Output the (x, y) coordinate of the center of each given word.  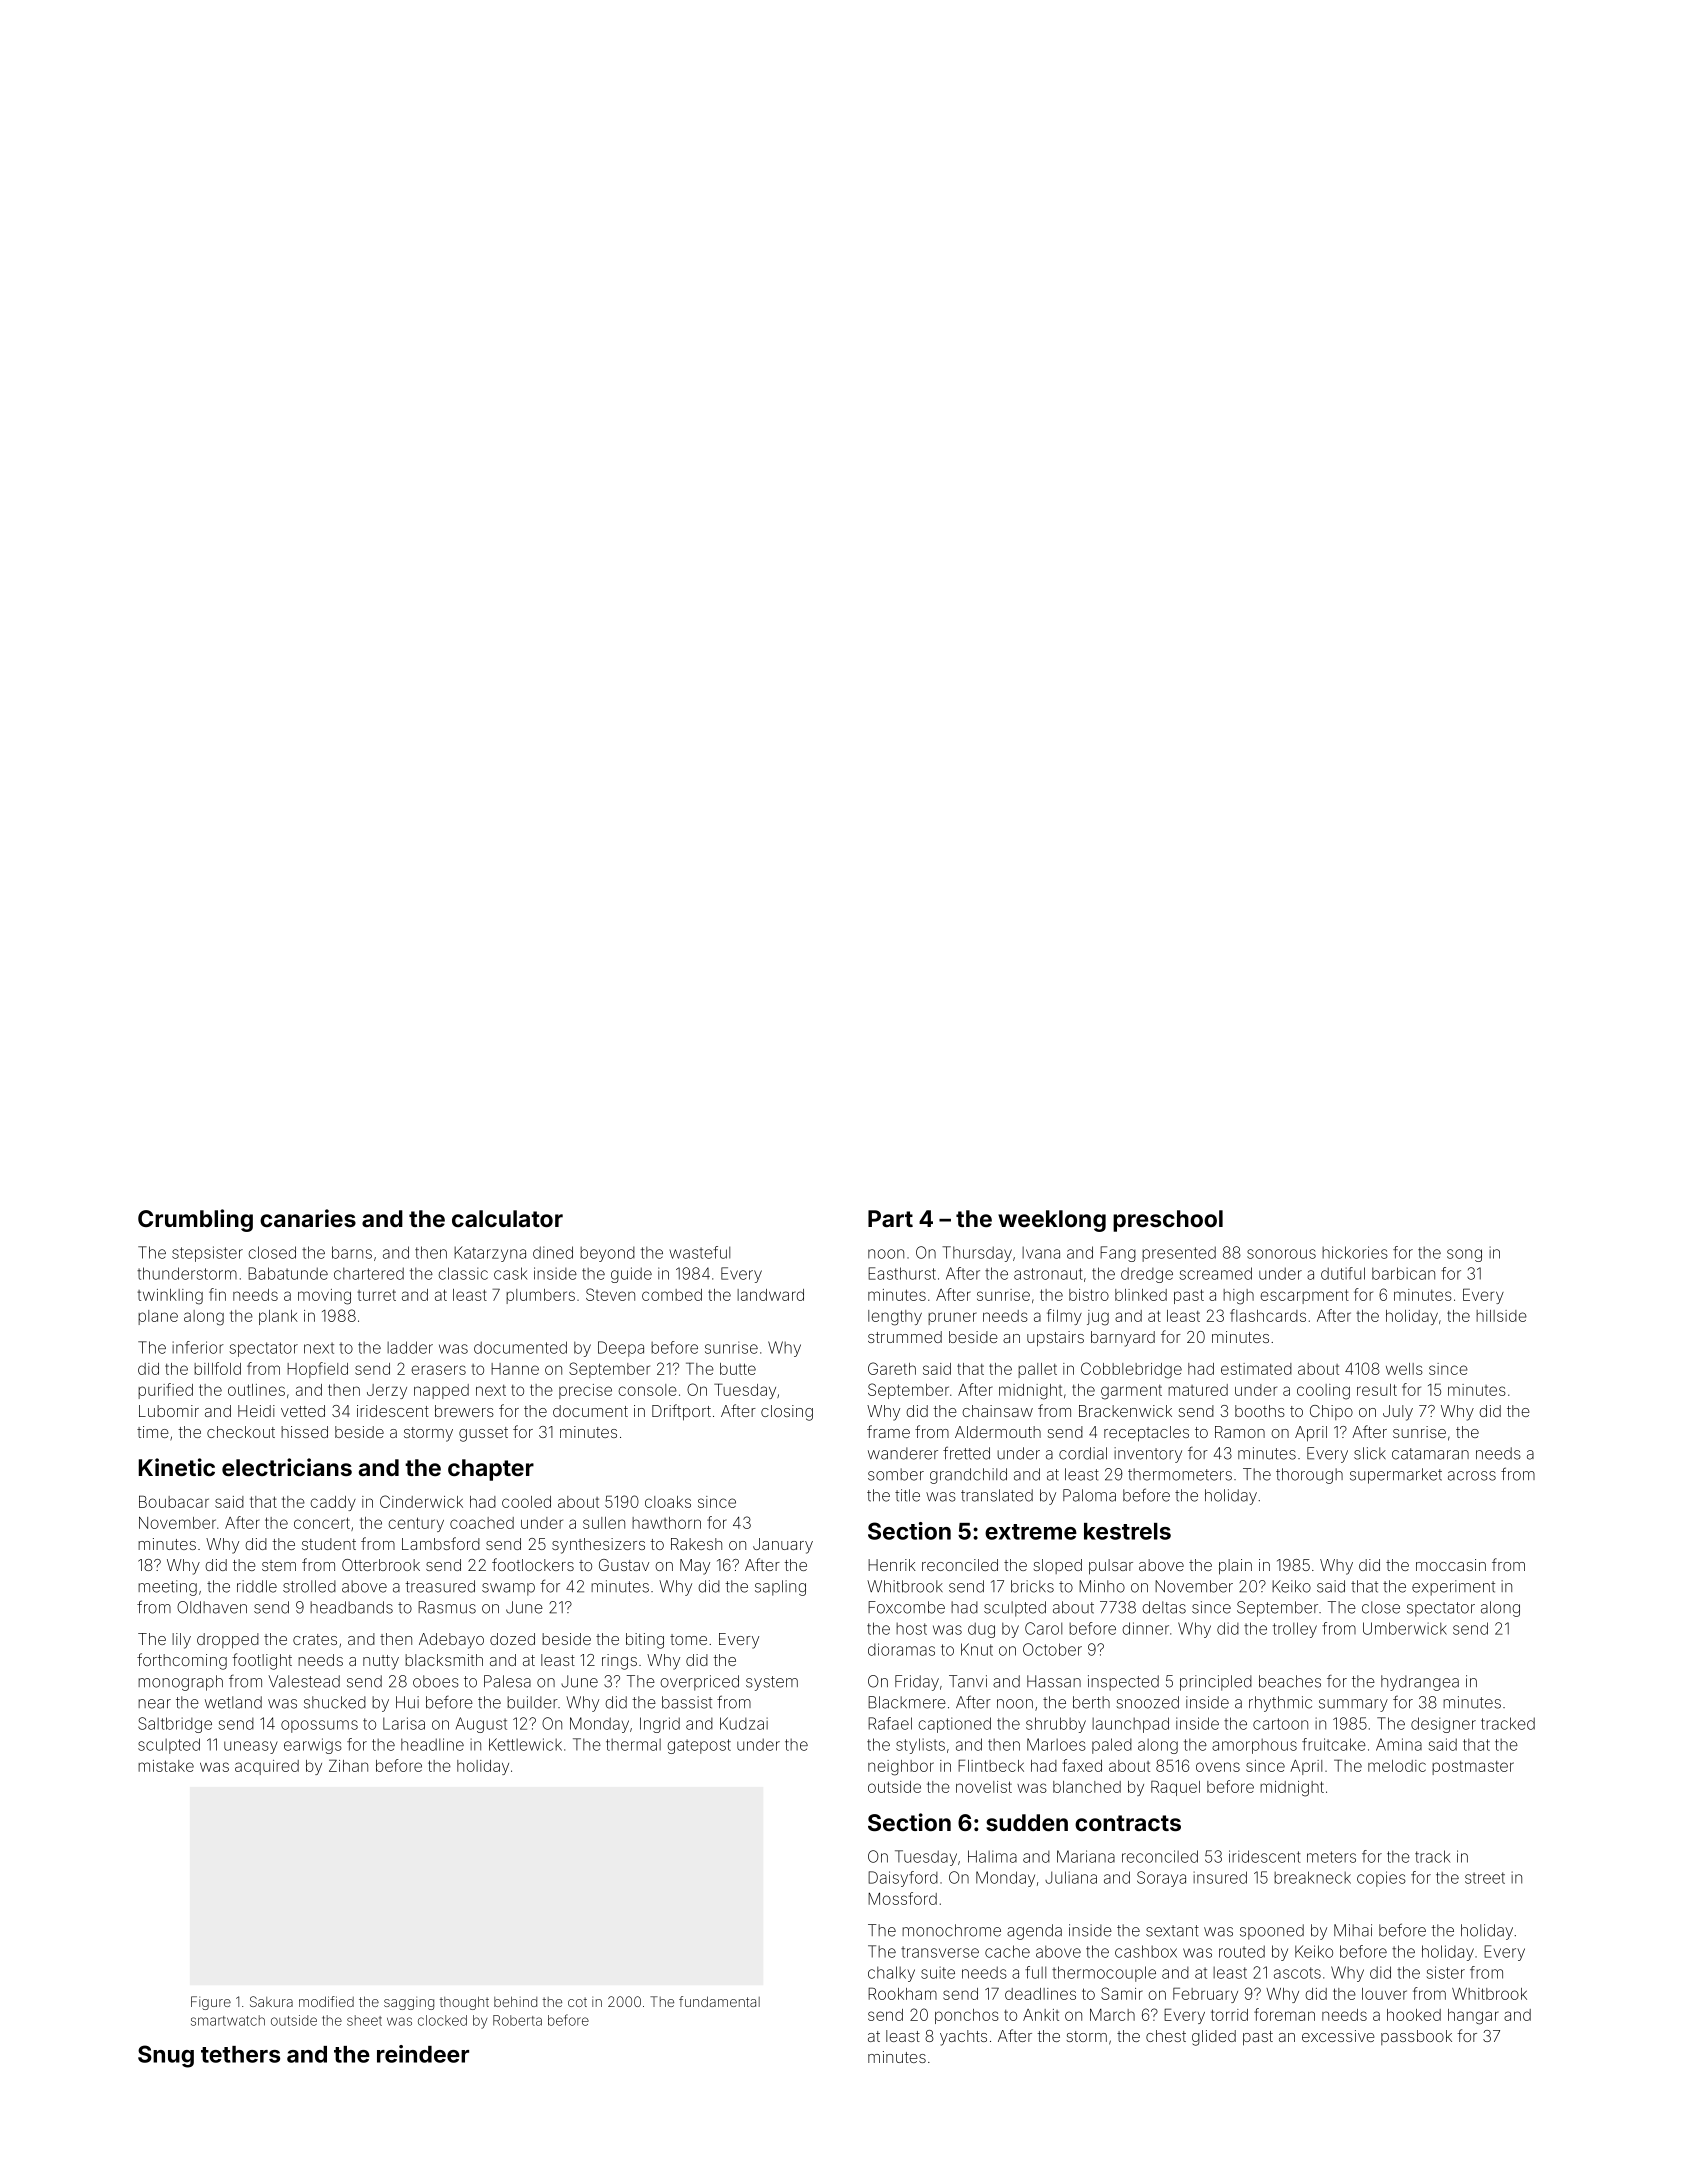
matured (1198, 1390)
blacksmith (444, 1660)
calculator (507, 1218)
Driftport (681, 1412)
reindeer (423, 2054)
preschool (1168, 1221)
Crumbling (195, 1220)
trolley (1295, 1630)
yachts (963, 2038)
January (783, 1546)
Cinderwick (421, 1501)
